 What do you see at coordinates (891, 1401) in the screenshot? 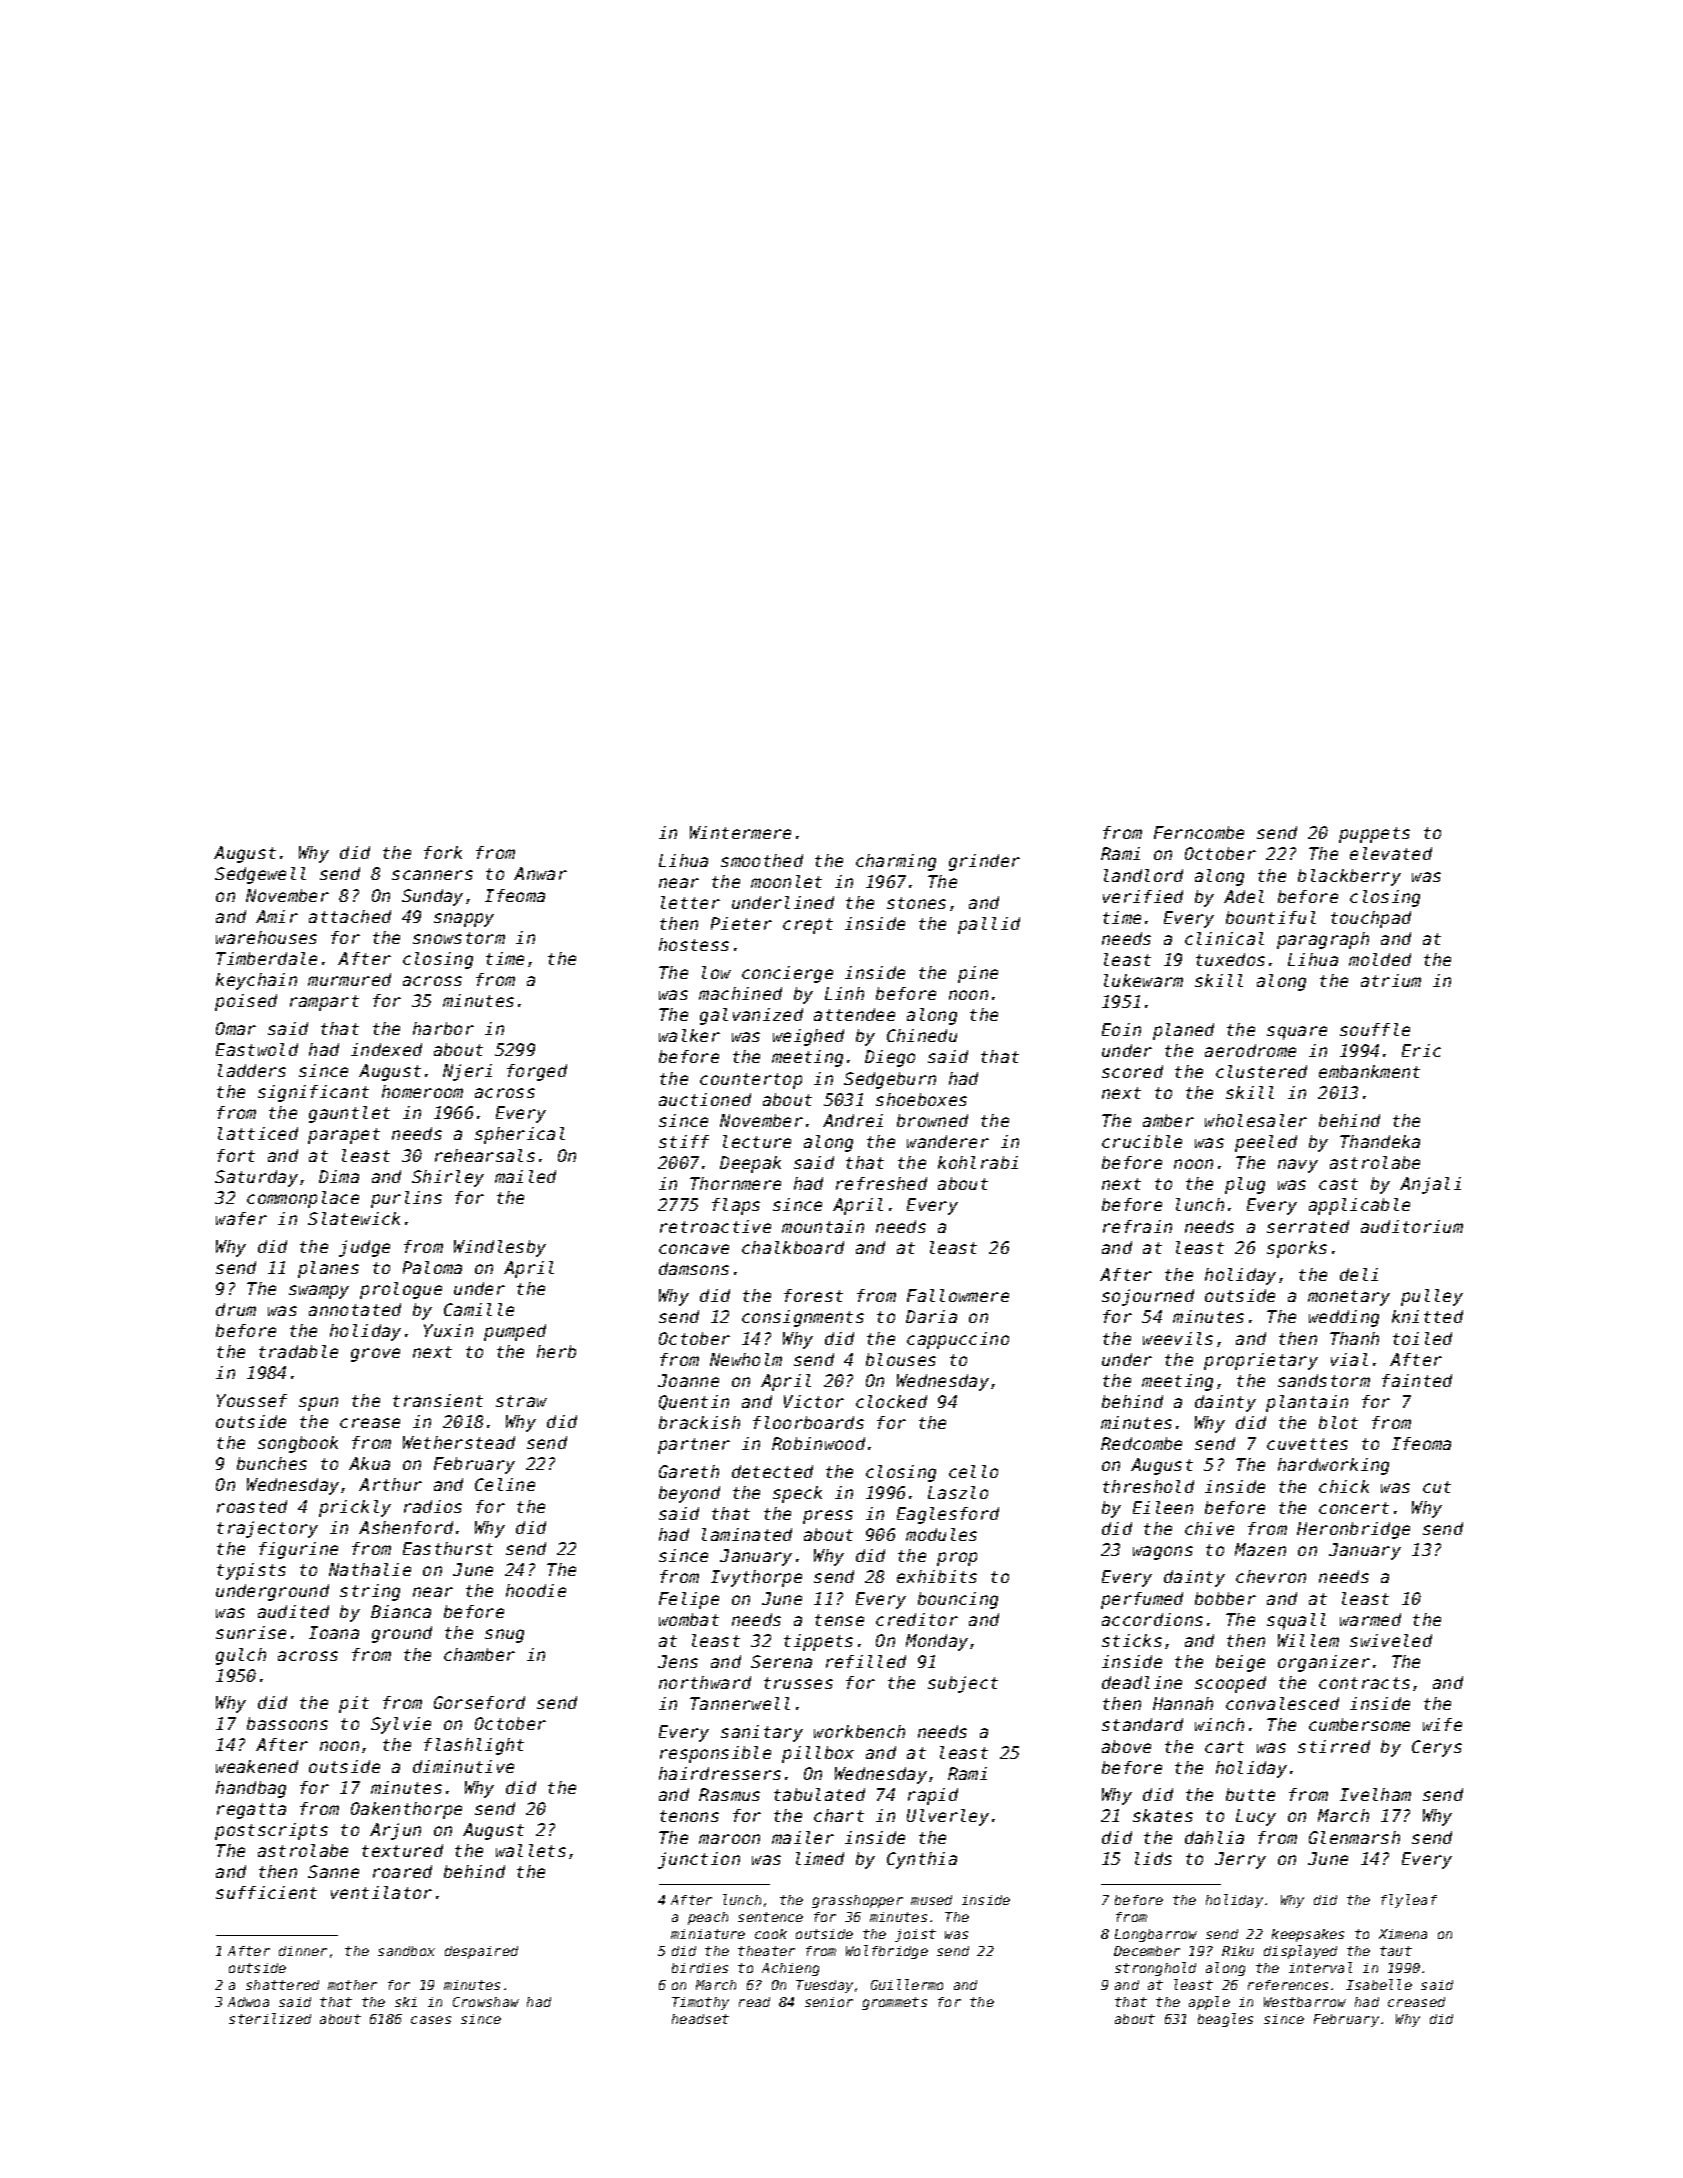
I see `clocked` at bounding box center [891, 1401].
